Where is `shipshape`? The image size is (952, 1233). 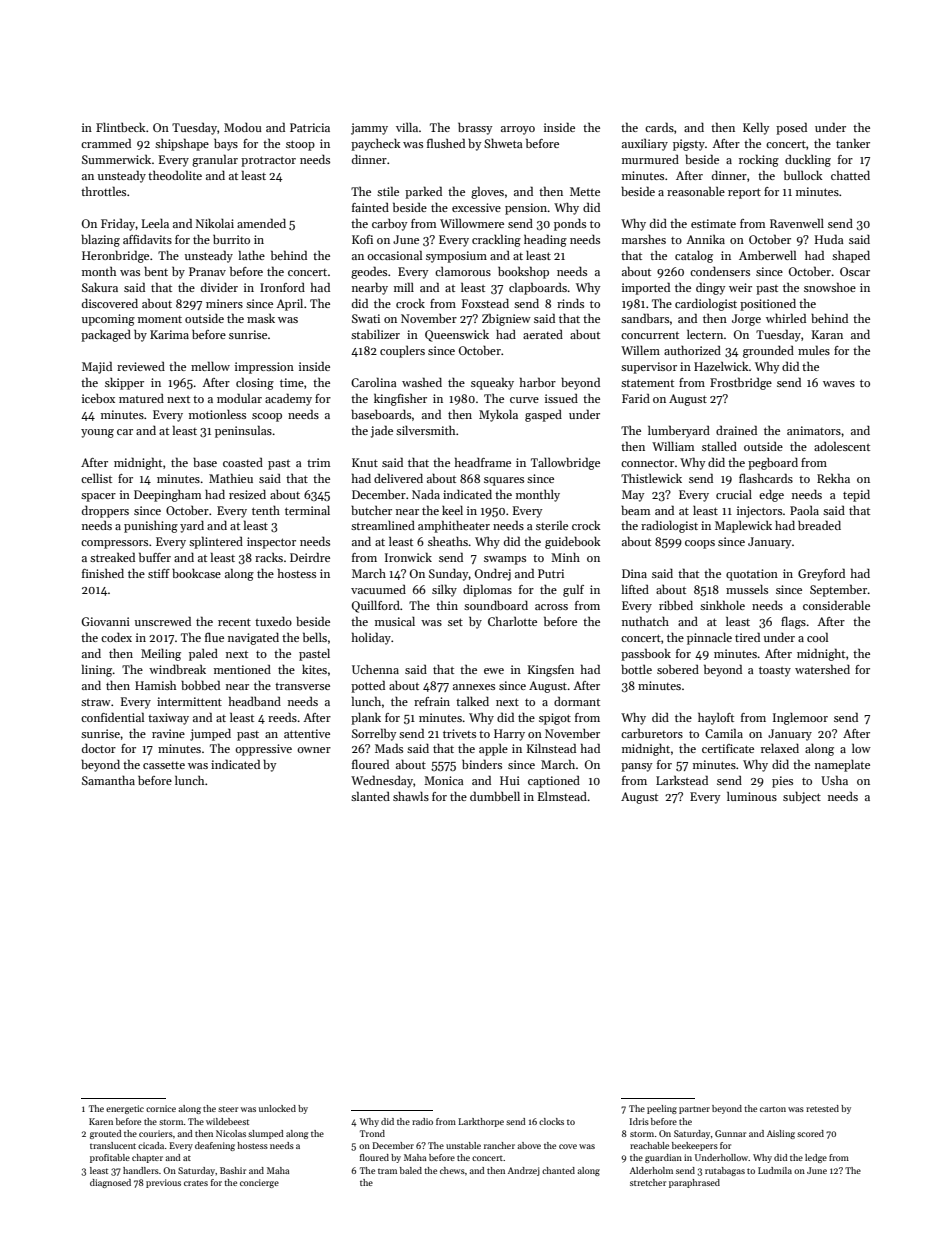 shipshape is located at coordinates (182, 144).
